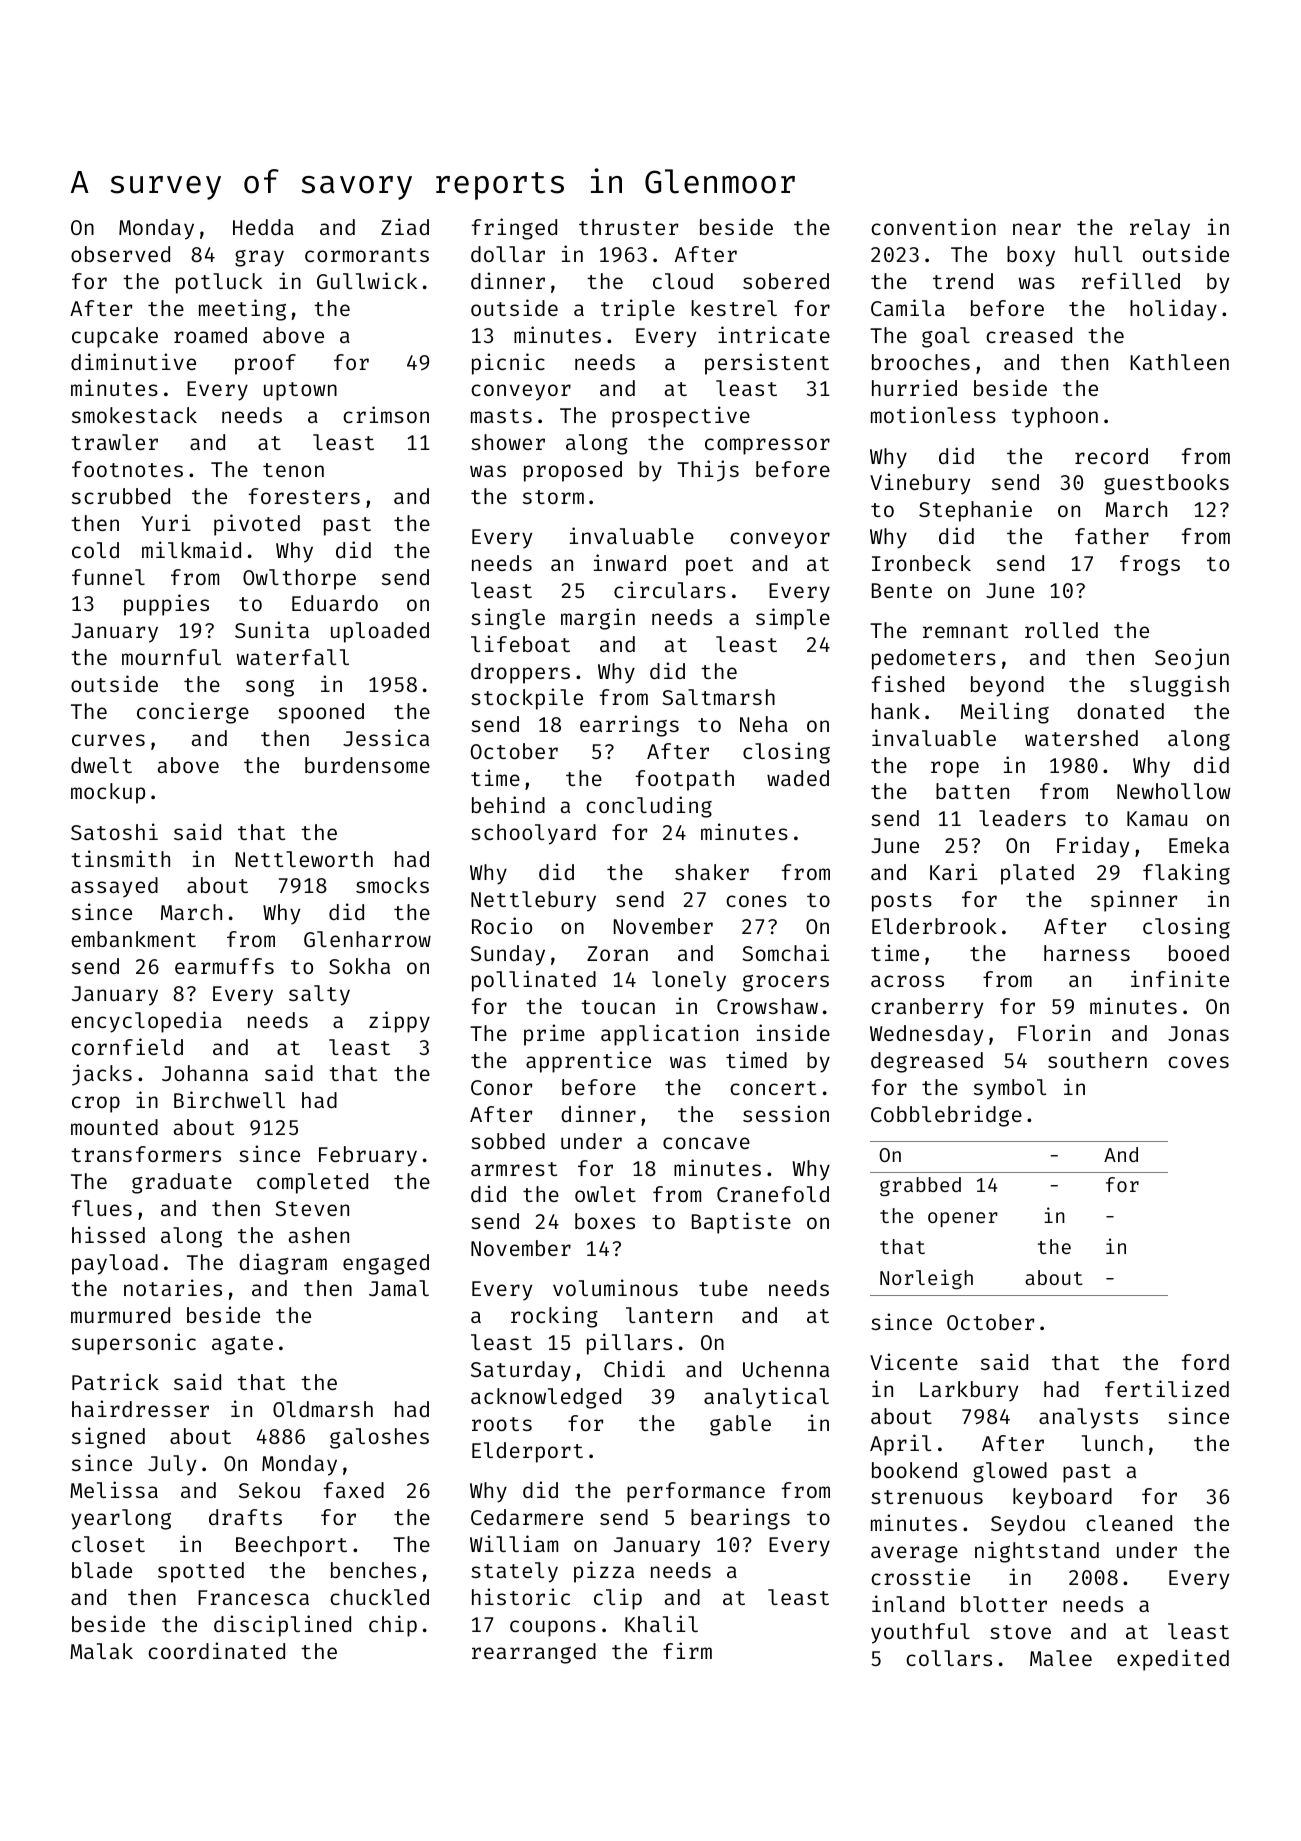 The image size is (1301, 1841). I want to click on pollinated, so click(534, 981).
